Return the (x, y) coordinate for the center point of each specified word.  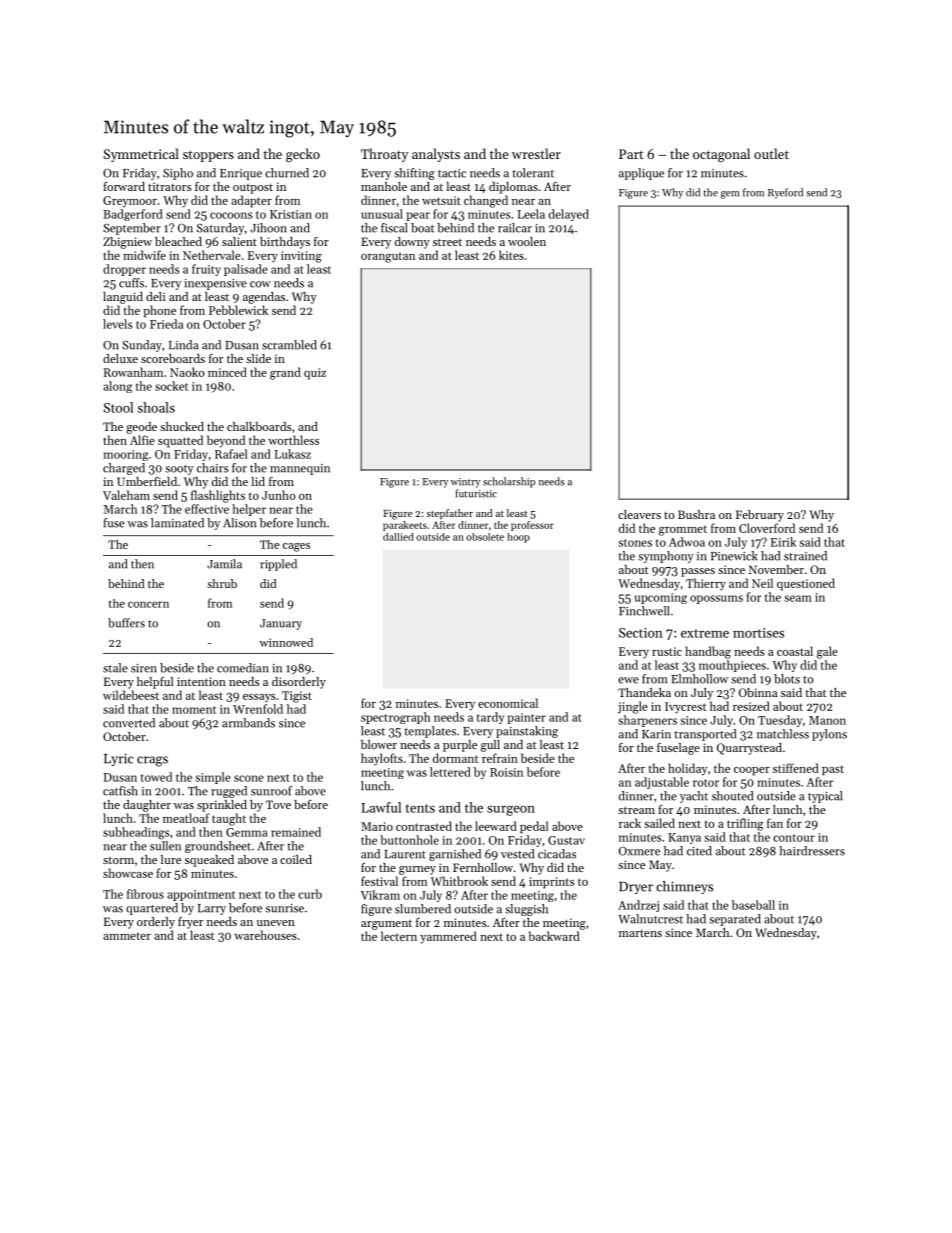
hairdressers (812, 851)
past (833, 770)
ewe (628, 680)
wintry (465, 483)
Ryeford (785, 193)
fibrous (145, 894)
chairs (212, 468)
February (760, 516)
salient (239, 241)
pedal (534, 827)
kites (511, 255)
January (281, 624)
